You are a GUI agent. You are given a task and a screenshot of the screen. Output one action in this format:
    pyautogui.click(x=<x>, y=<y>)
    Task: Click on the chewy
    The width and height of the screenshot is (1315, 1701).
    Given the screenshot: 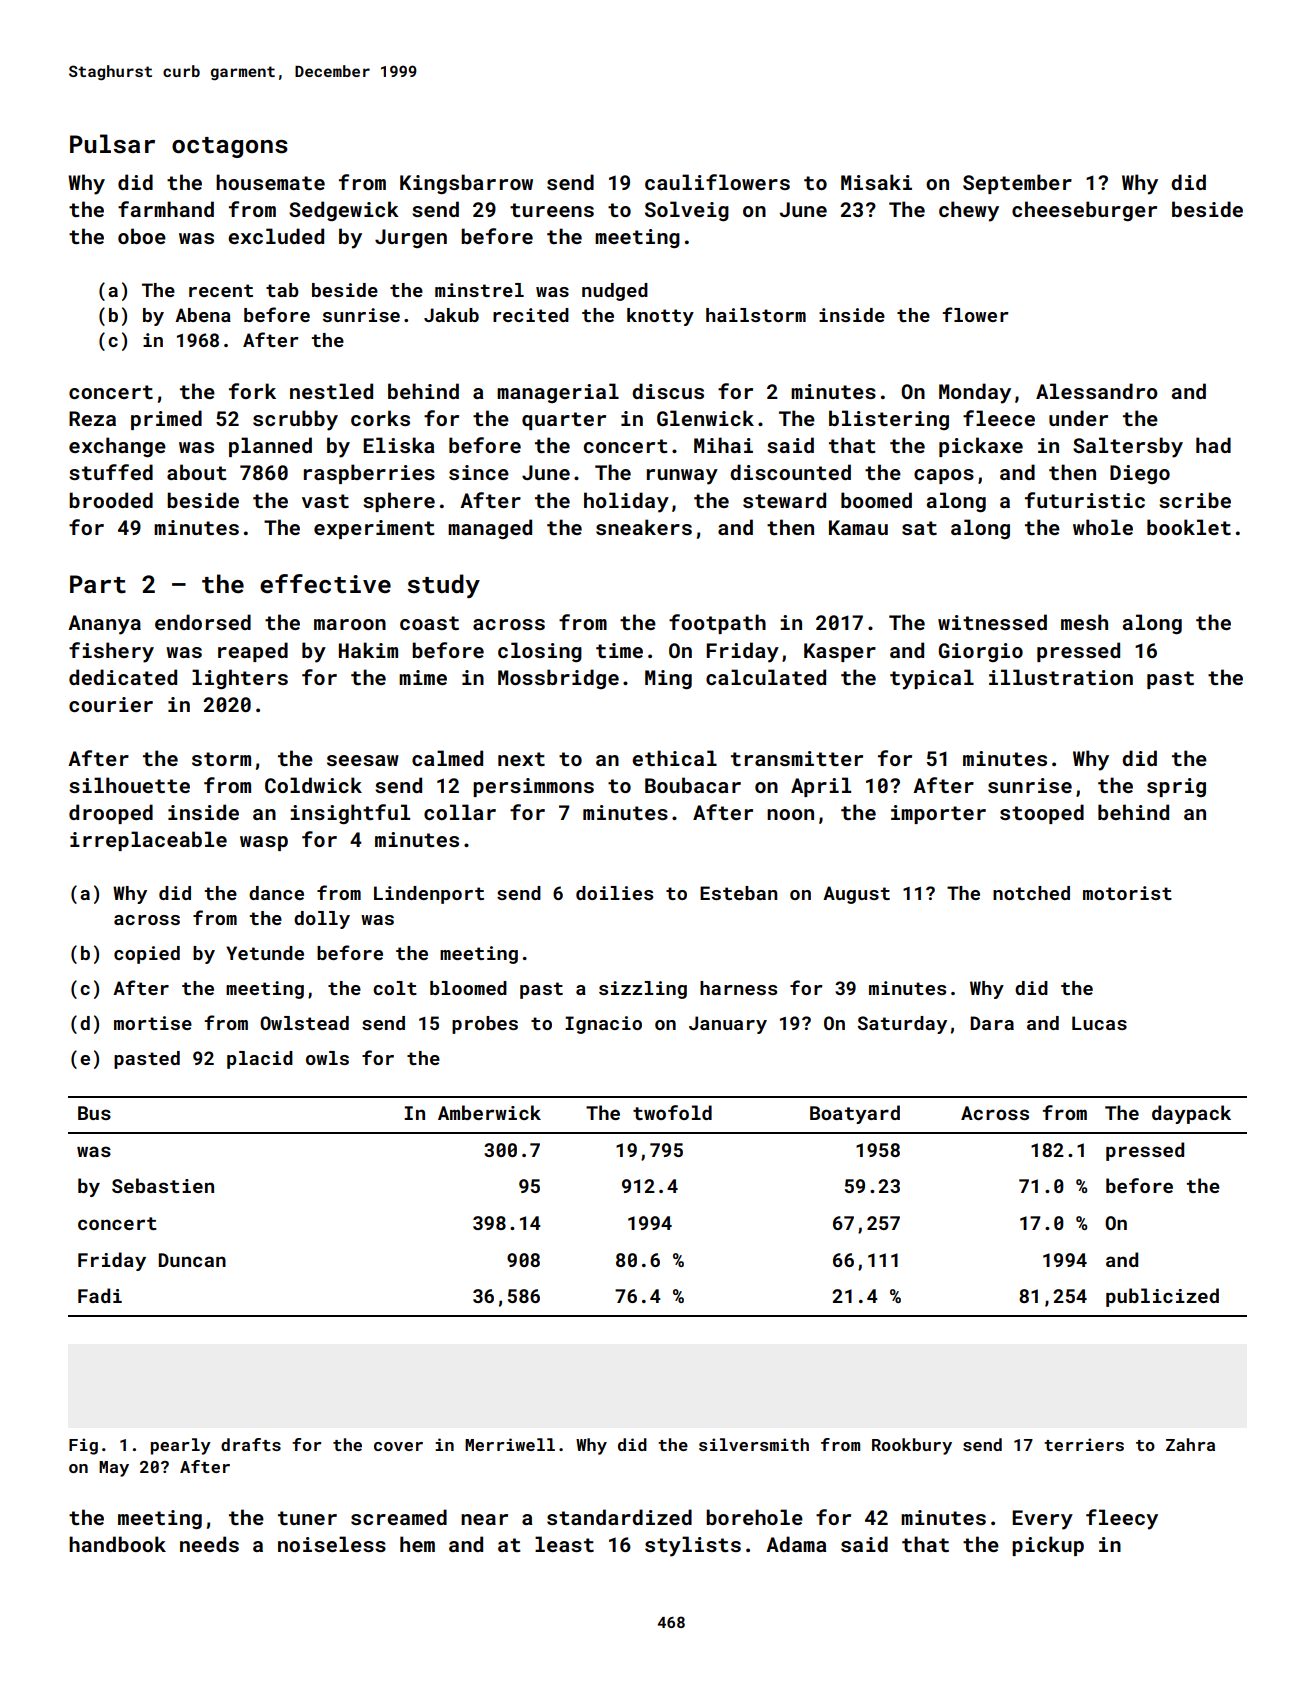 What is the action you would take?
    pyautogui.click(x=969, y=211)
